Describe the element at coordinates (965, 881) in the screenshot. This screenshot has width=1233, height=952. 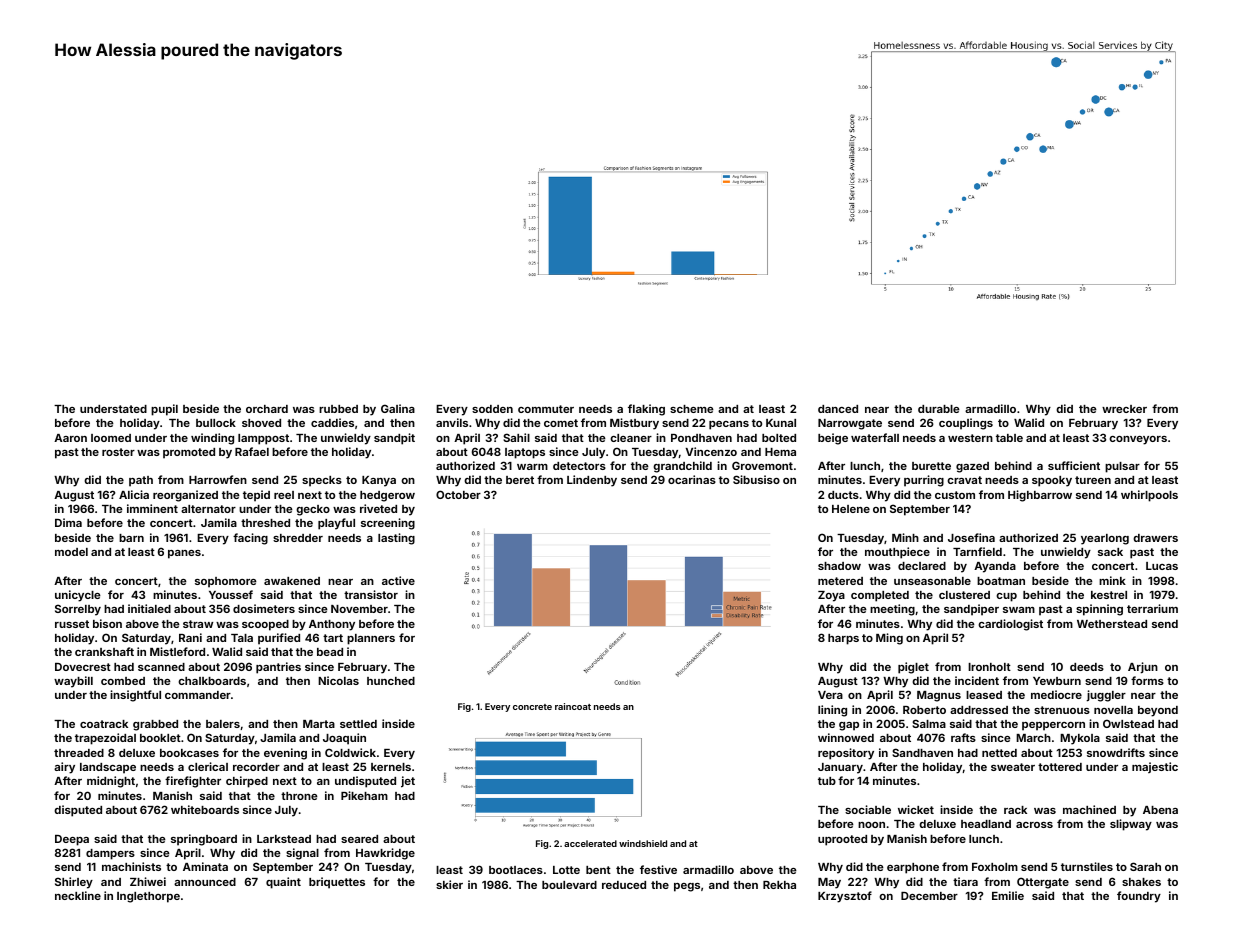
I see `tiara` at that location.
